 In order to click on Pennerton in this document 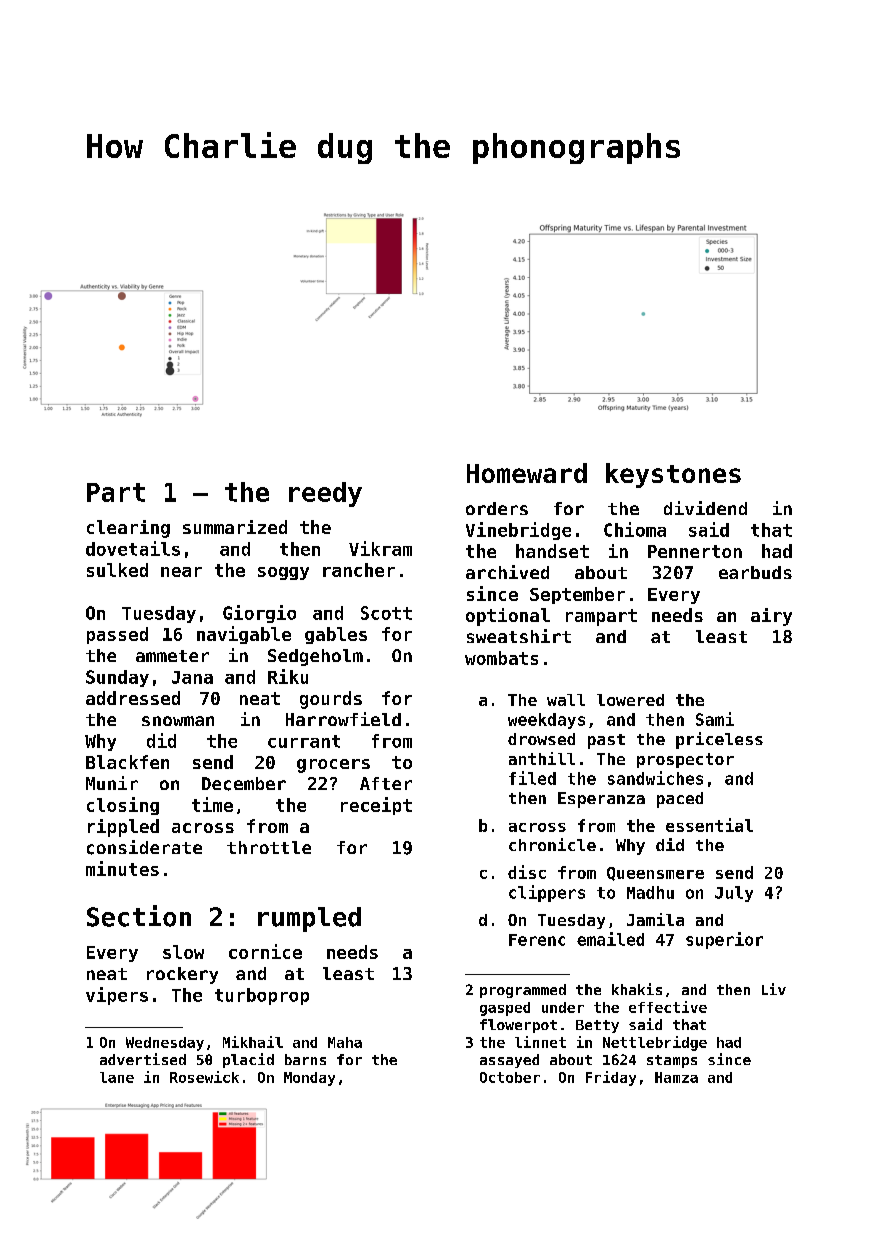, I will do `click(695, 551)`.
